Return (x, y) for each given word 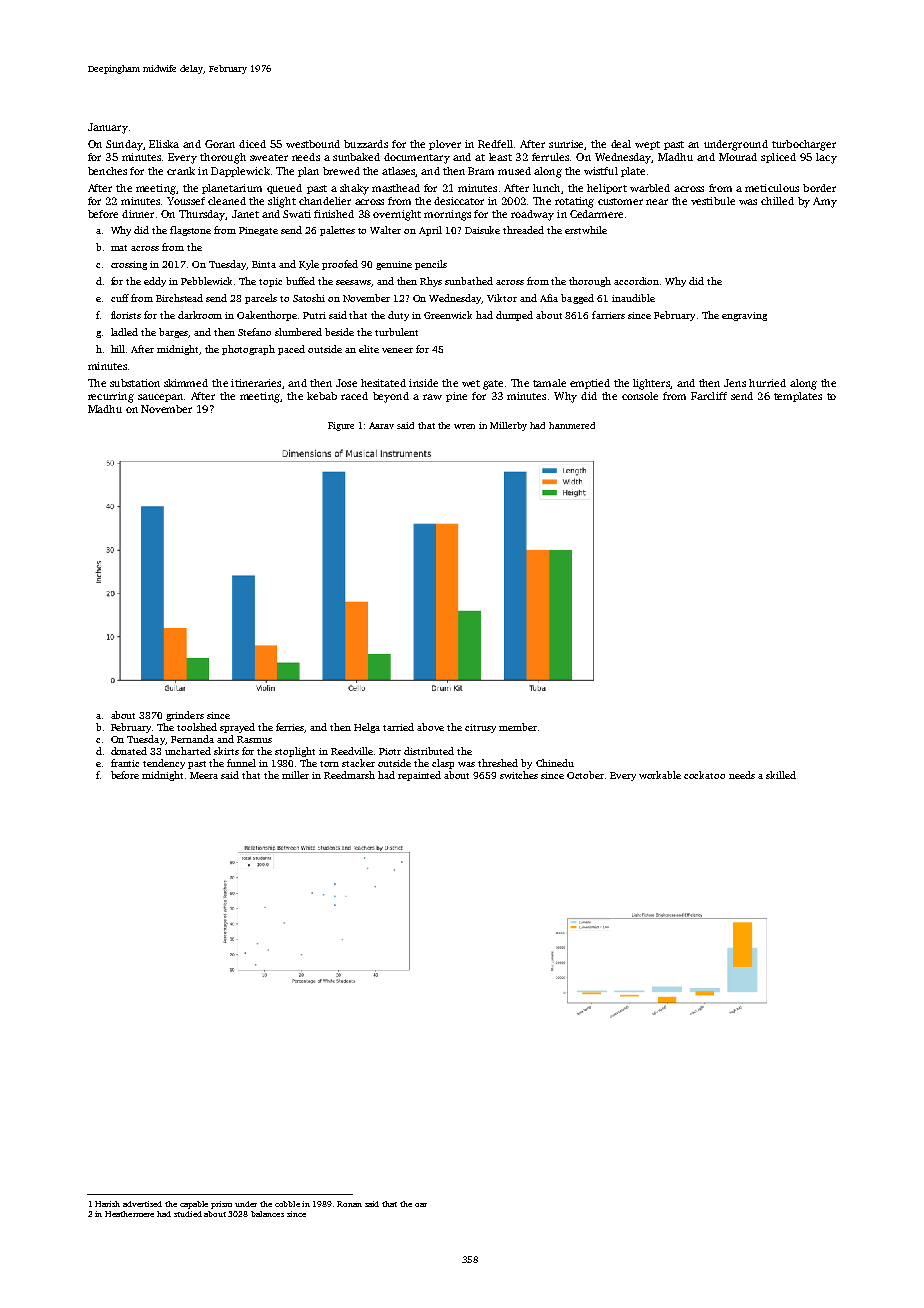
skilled (781, 775)
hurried (767, 383)
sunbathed (469, 281)
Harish (107, 1204)
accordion (636, 281)
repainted (419, 776)
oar (421, 1205)
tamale (549, 383)
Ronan (349, 1204)
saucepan (160, 398)
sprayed (237, 728)
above (430, 727)
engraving (744, 316)
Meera (204, 775)
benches (107, 171)
